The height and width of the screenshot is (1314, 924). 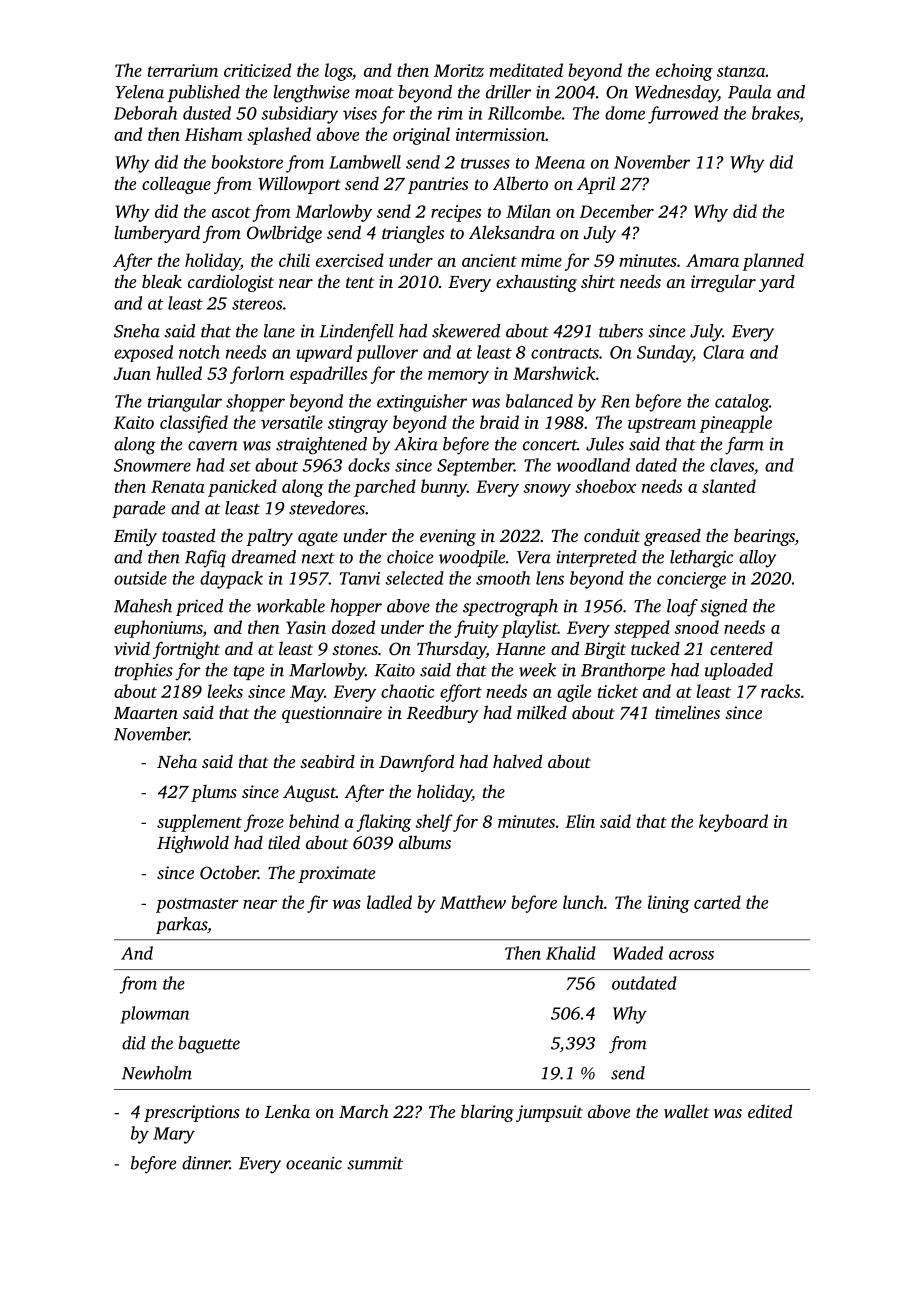 I want to click on plums, so click(x=214, y=793).
